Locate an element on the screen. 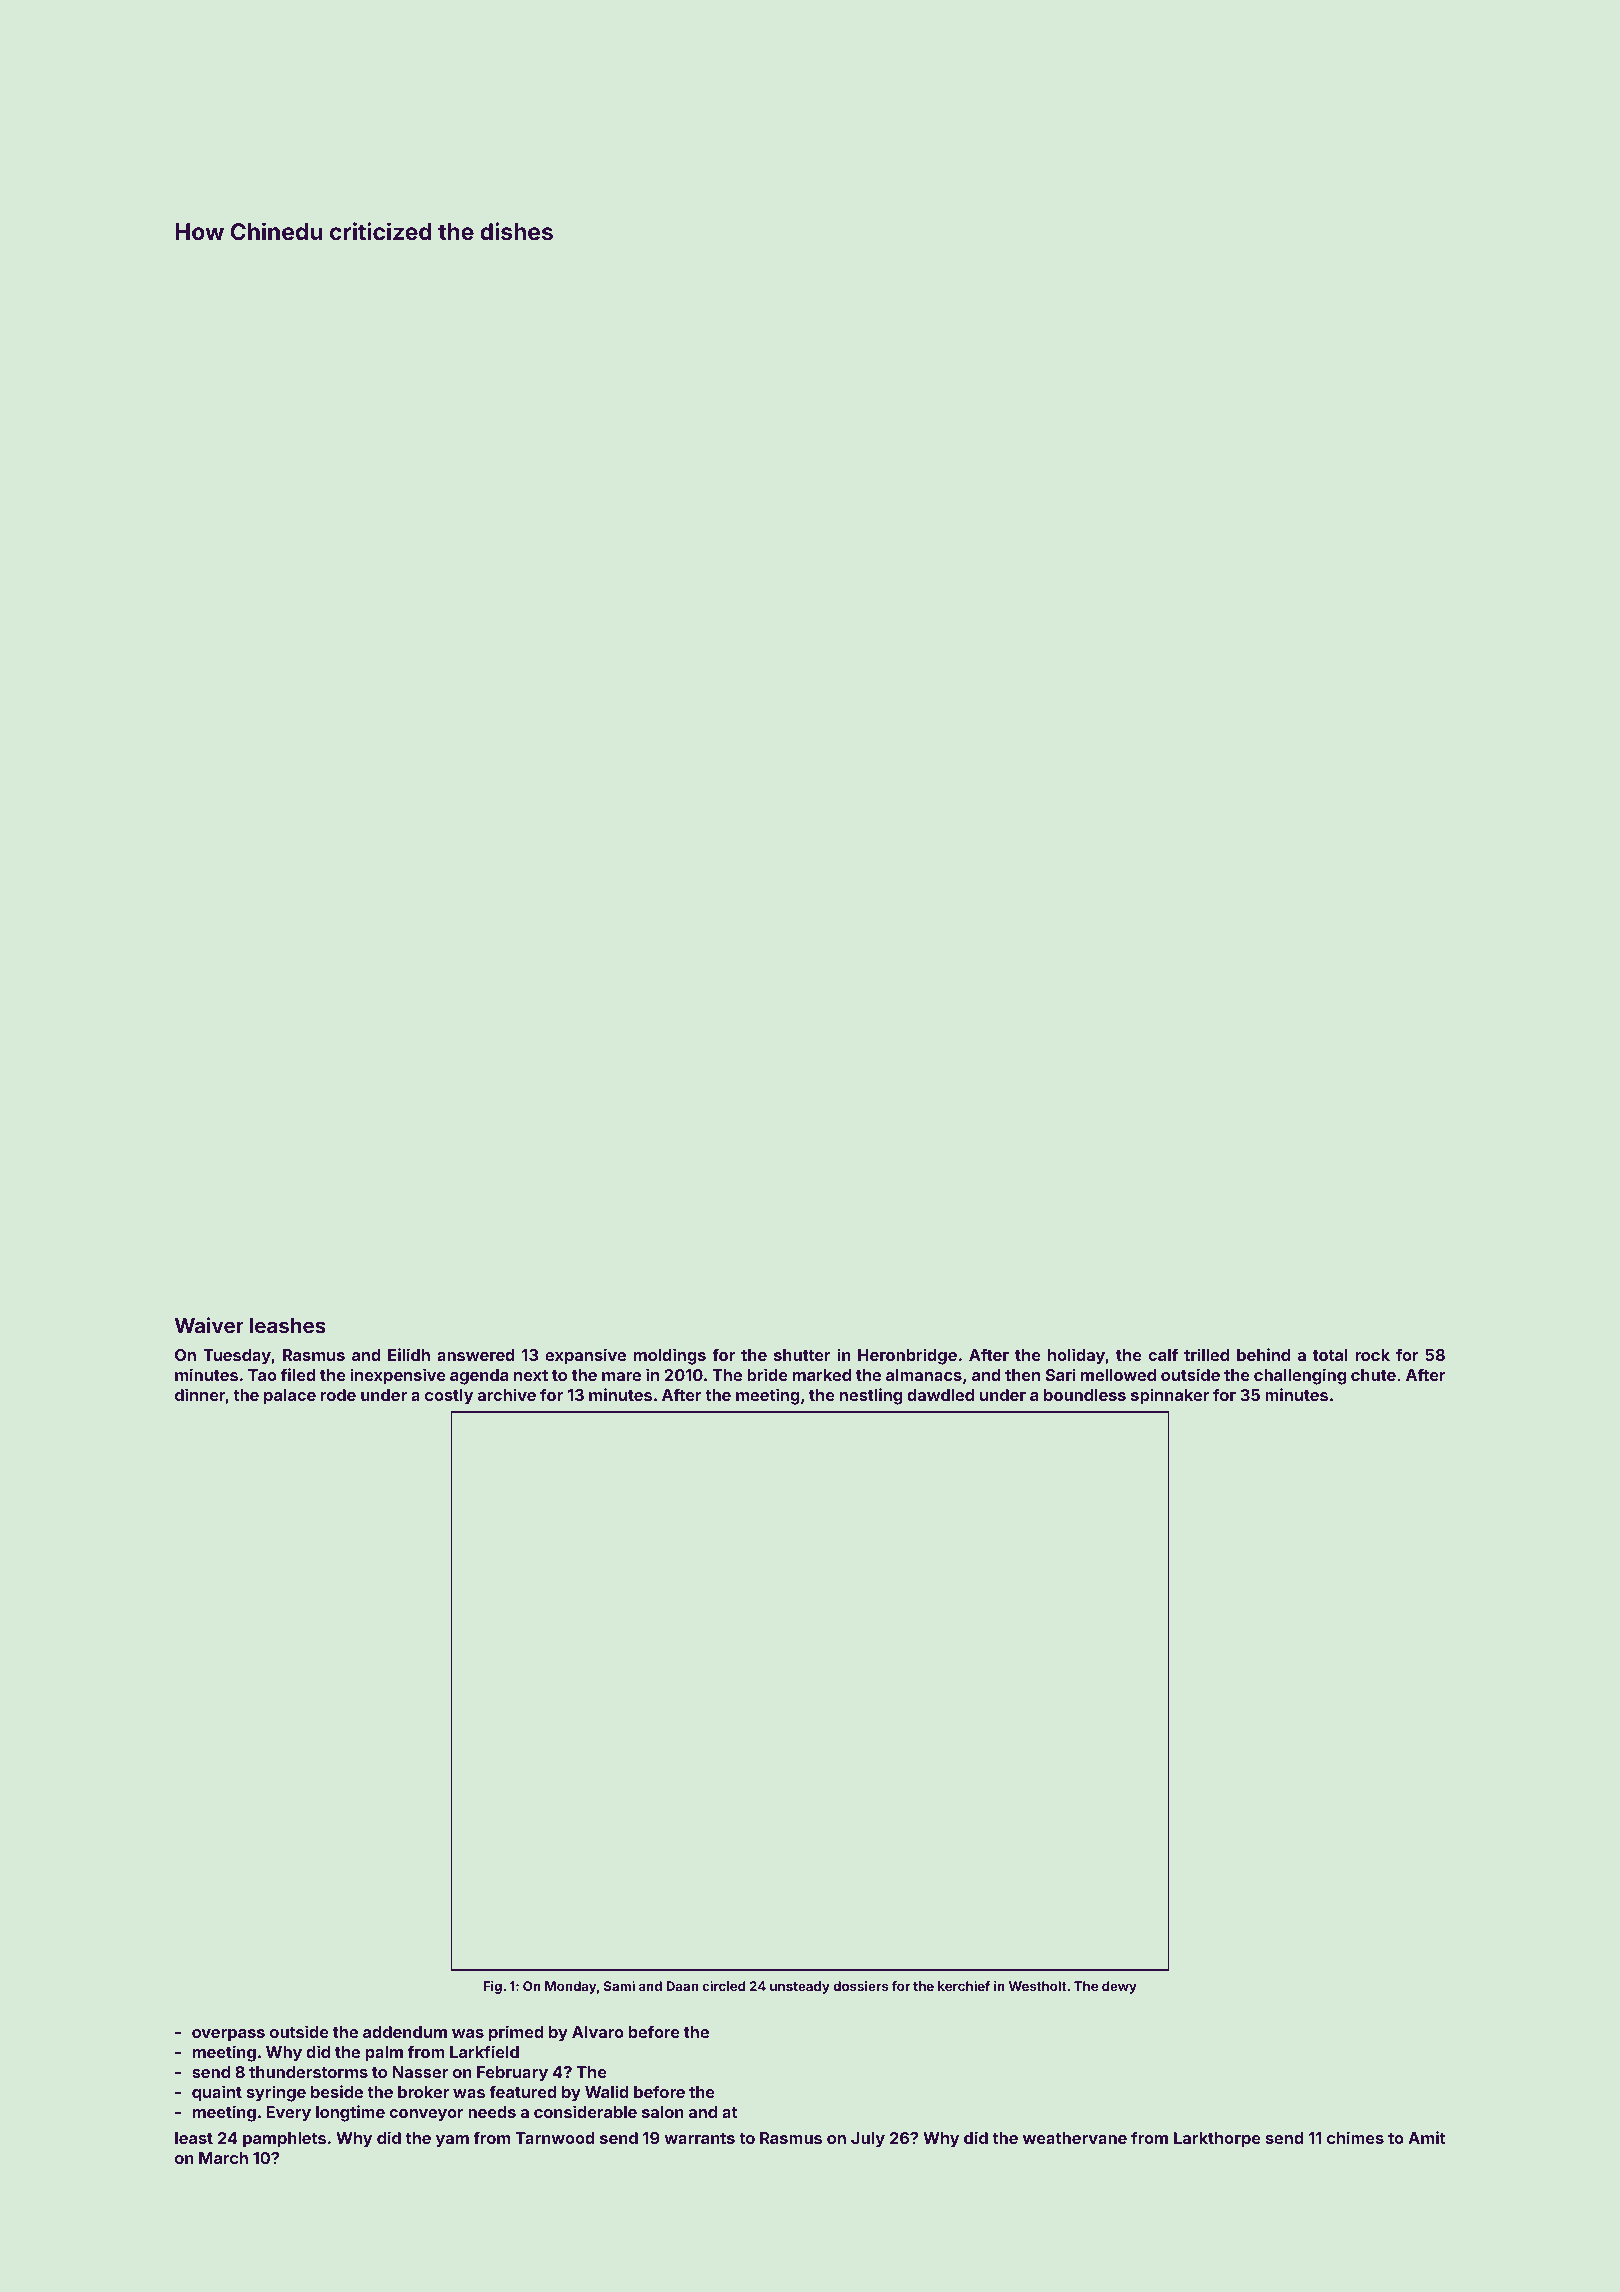  overpass is located at coordinates (228, 2035).
